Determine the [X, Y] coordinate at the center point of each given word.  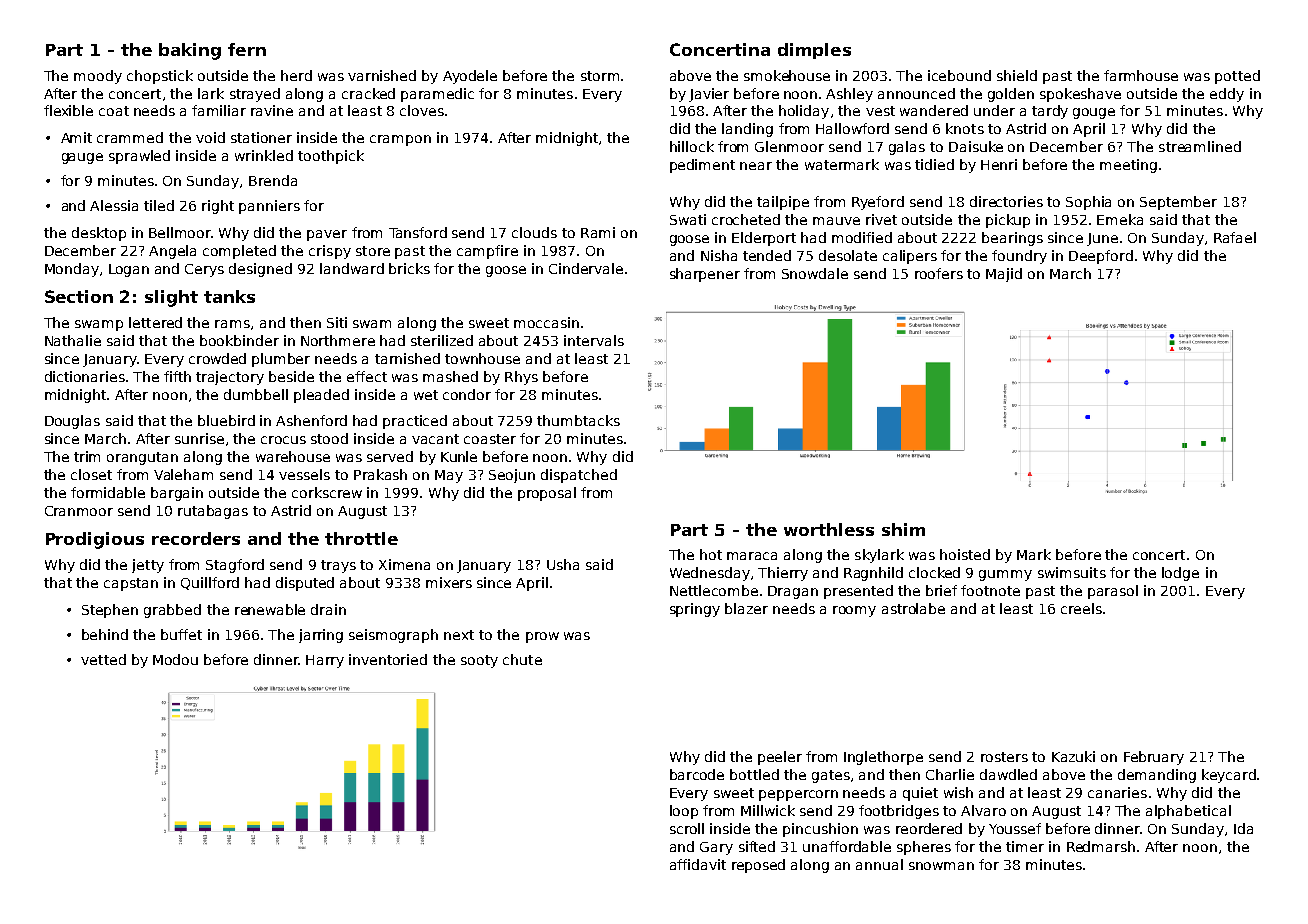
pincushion [820, 830]
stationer [261, 137]
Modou [175, 659]
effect [367, 376]
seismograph [393, 636]
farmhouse [1141, 75]
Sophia [1088, 203]
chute [522, 659]
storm [600, 76]
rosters [1004, 757]
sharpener [705, 275]
